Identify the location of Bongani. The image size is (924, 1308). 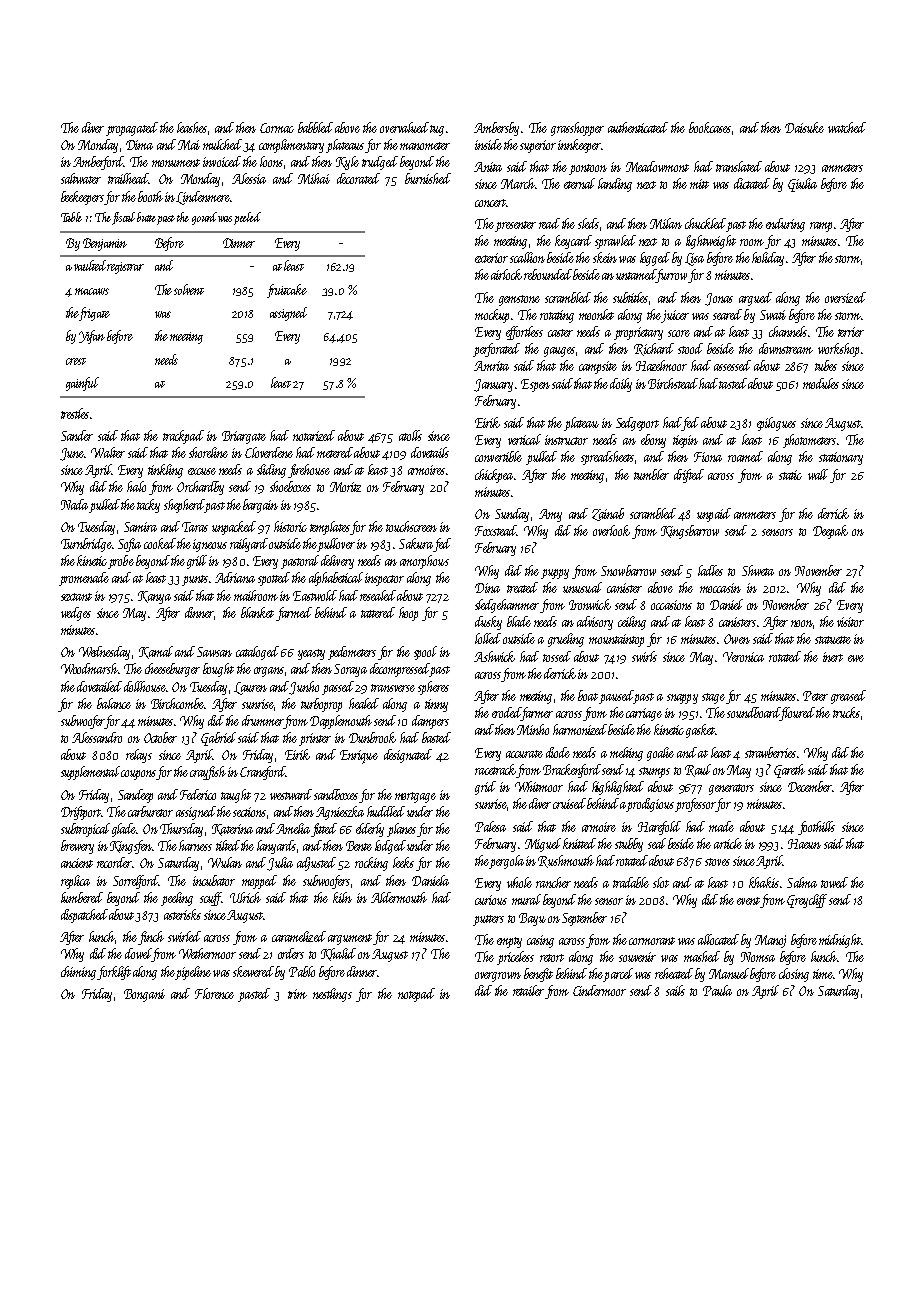
(144, 995).
